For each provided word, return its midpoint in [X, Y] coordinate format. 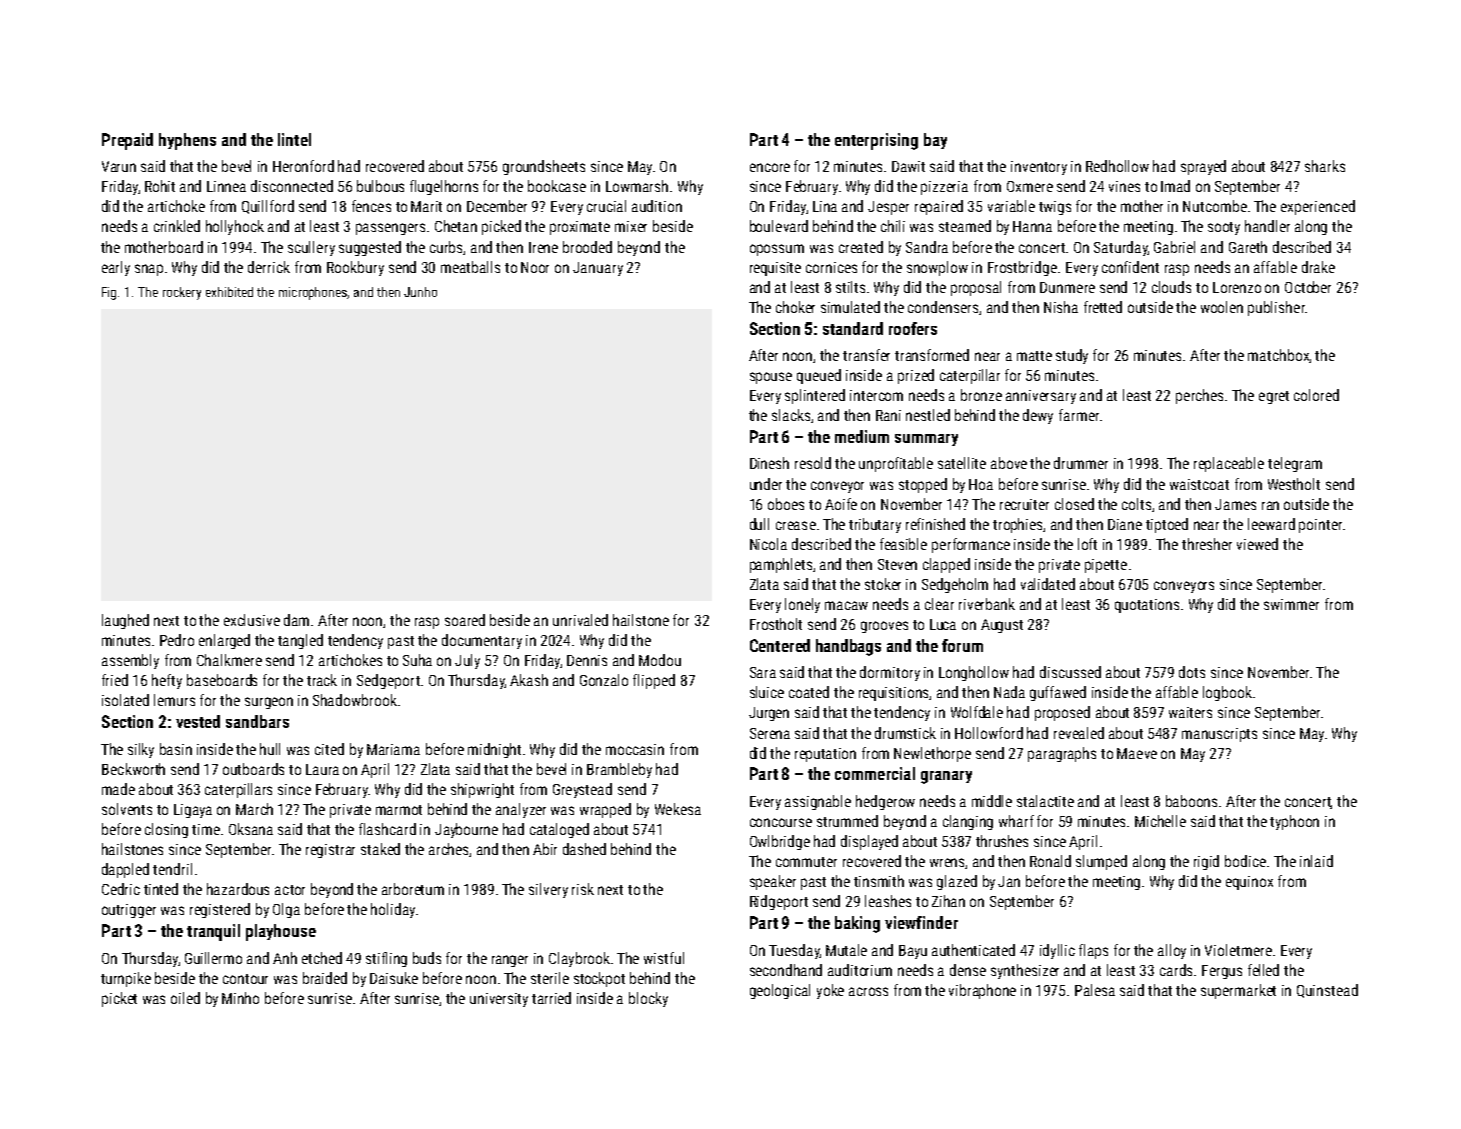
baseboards [222, 680]
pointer [1320, 526]
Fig [109, 293]
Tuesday [794, 951]
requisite [775, 269]
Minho [240, 998]
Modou [660, 660]
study [1072, 356]
